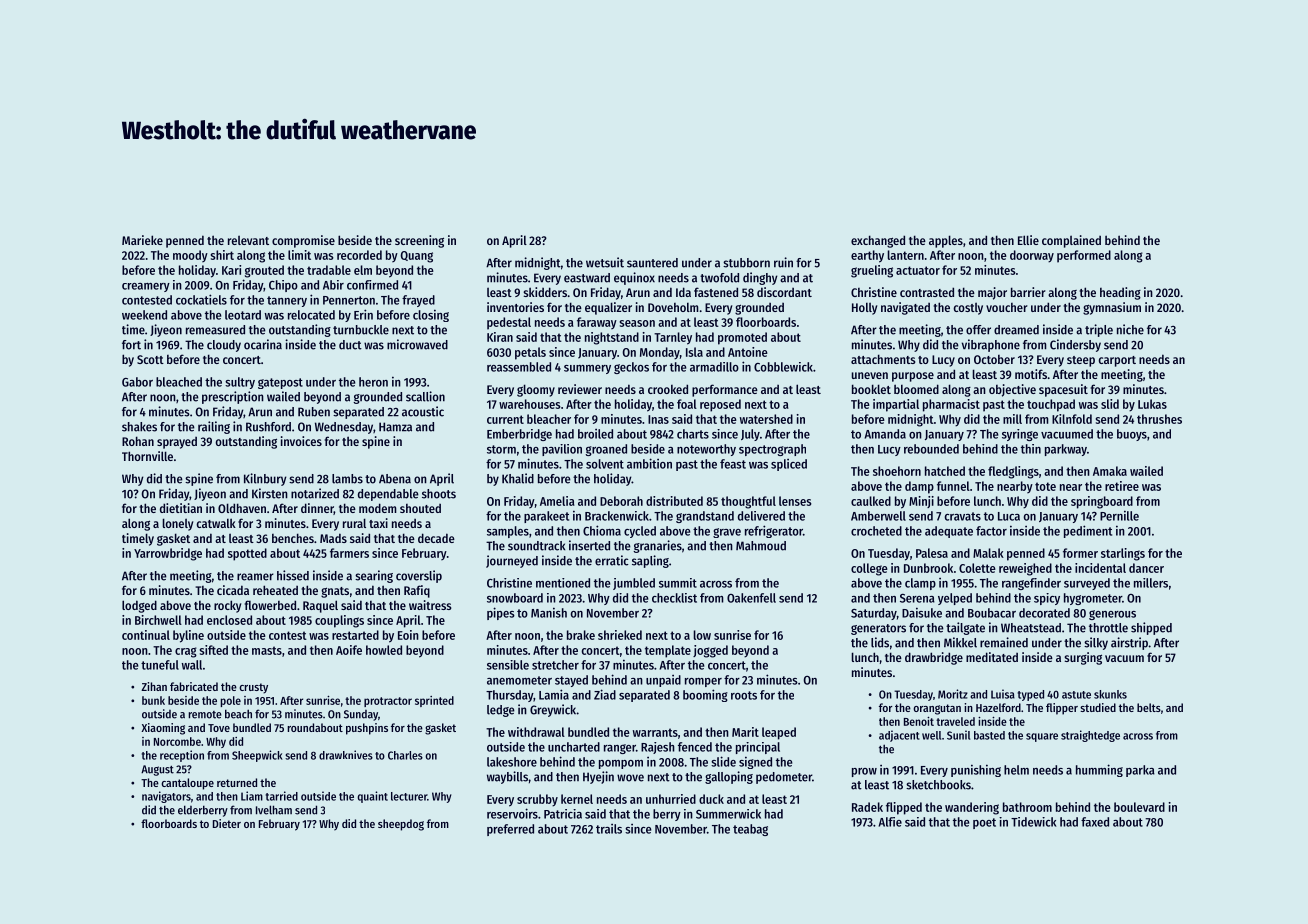  I want to click on remeasured, so click(215, 330).
